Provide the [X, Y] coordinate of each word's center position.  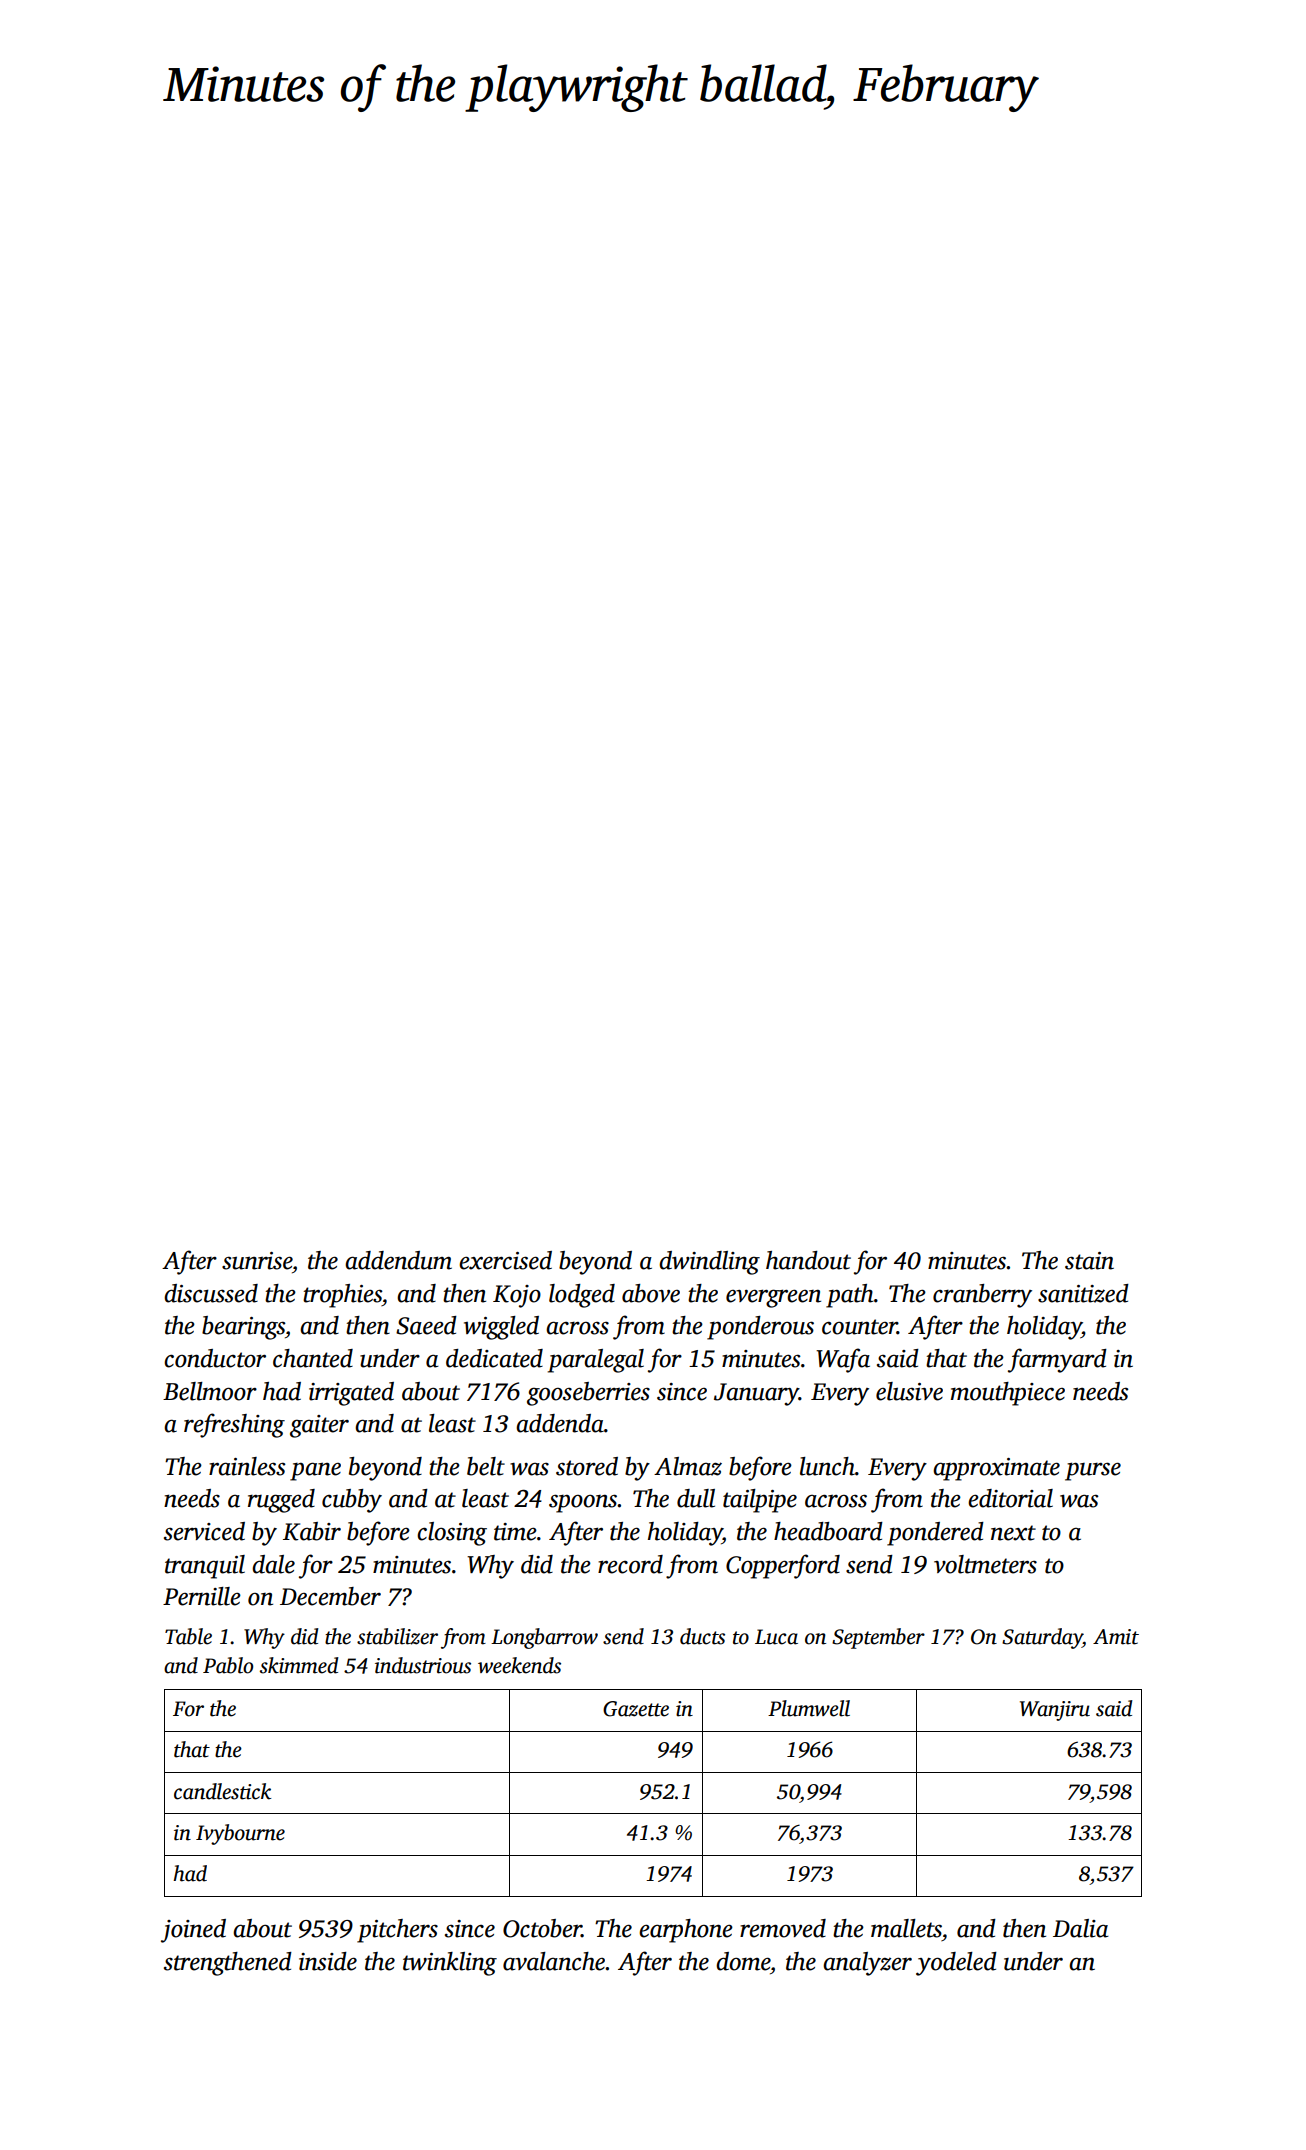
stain [1089, 1261]
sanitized [1083, 1293]
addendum [398, 1260]
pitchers [397, 1931]
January [756, 1394]
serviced [204, 1531]
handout [808, 1260]
